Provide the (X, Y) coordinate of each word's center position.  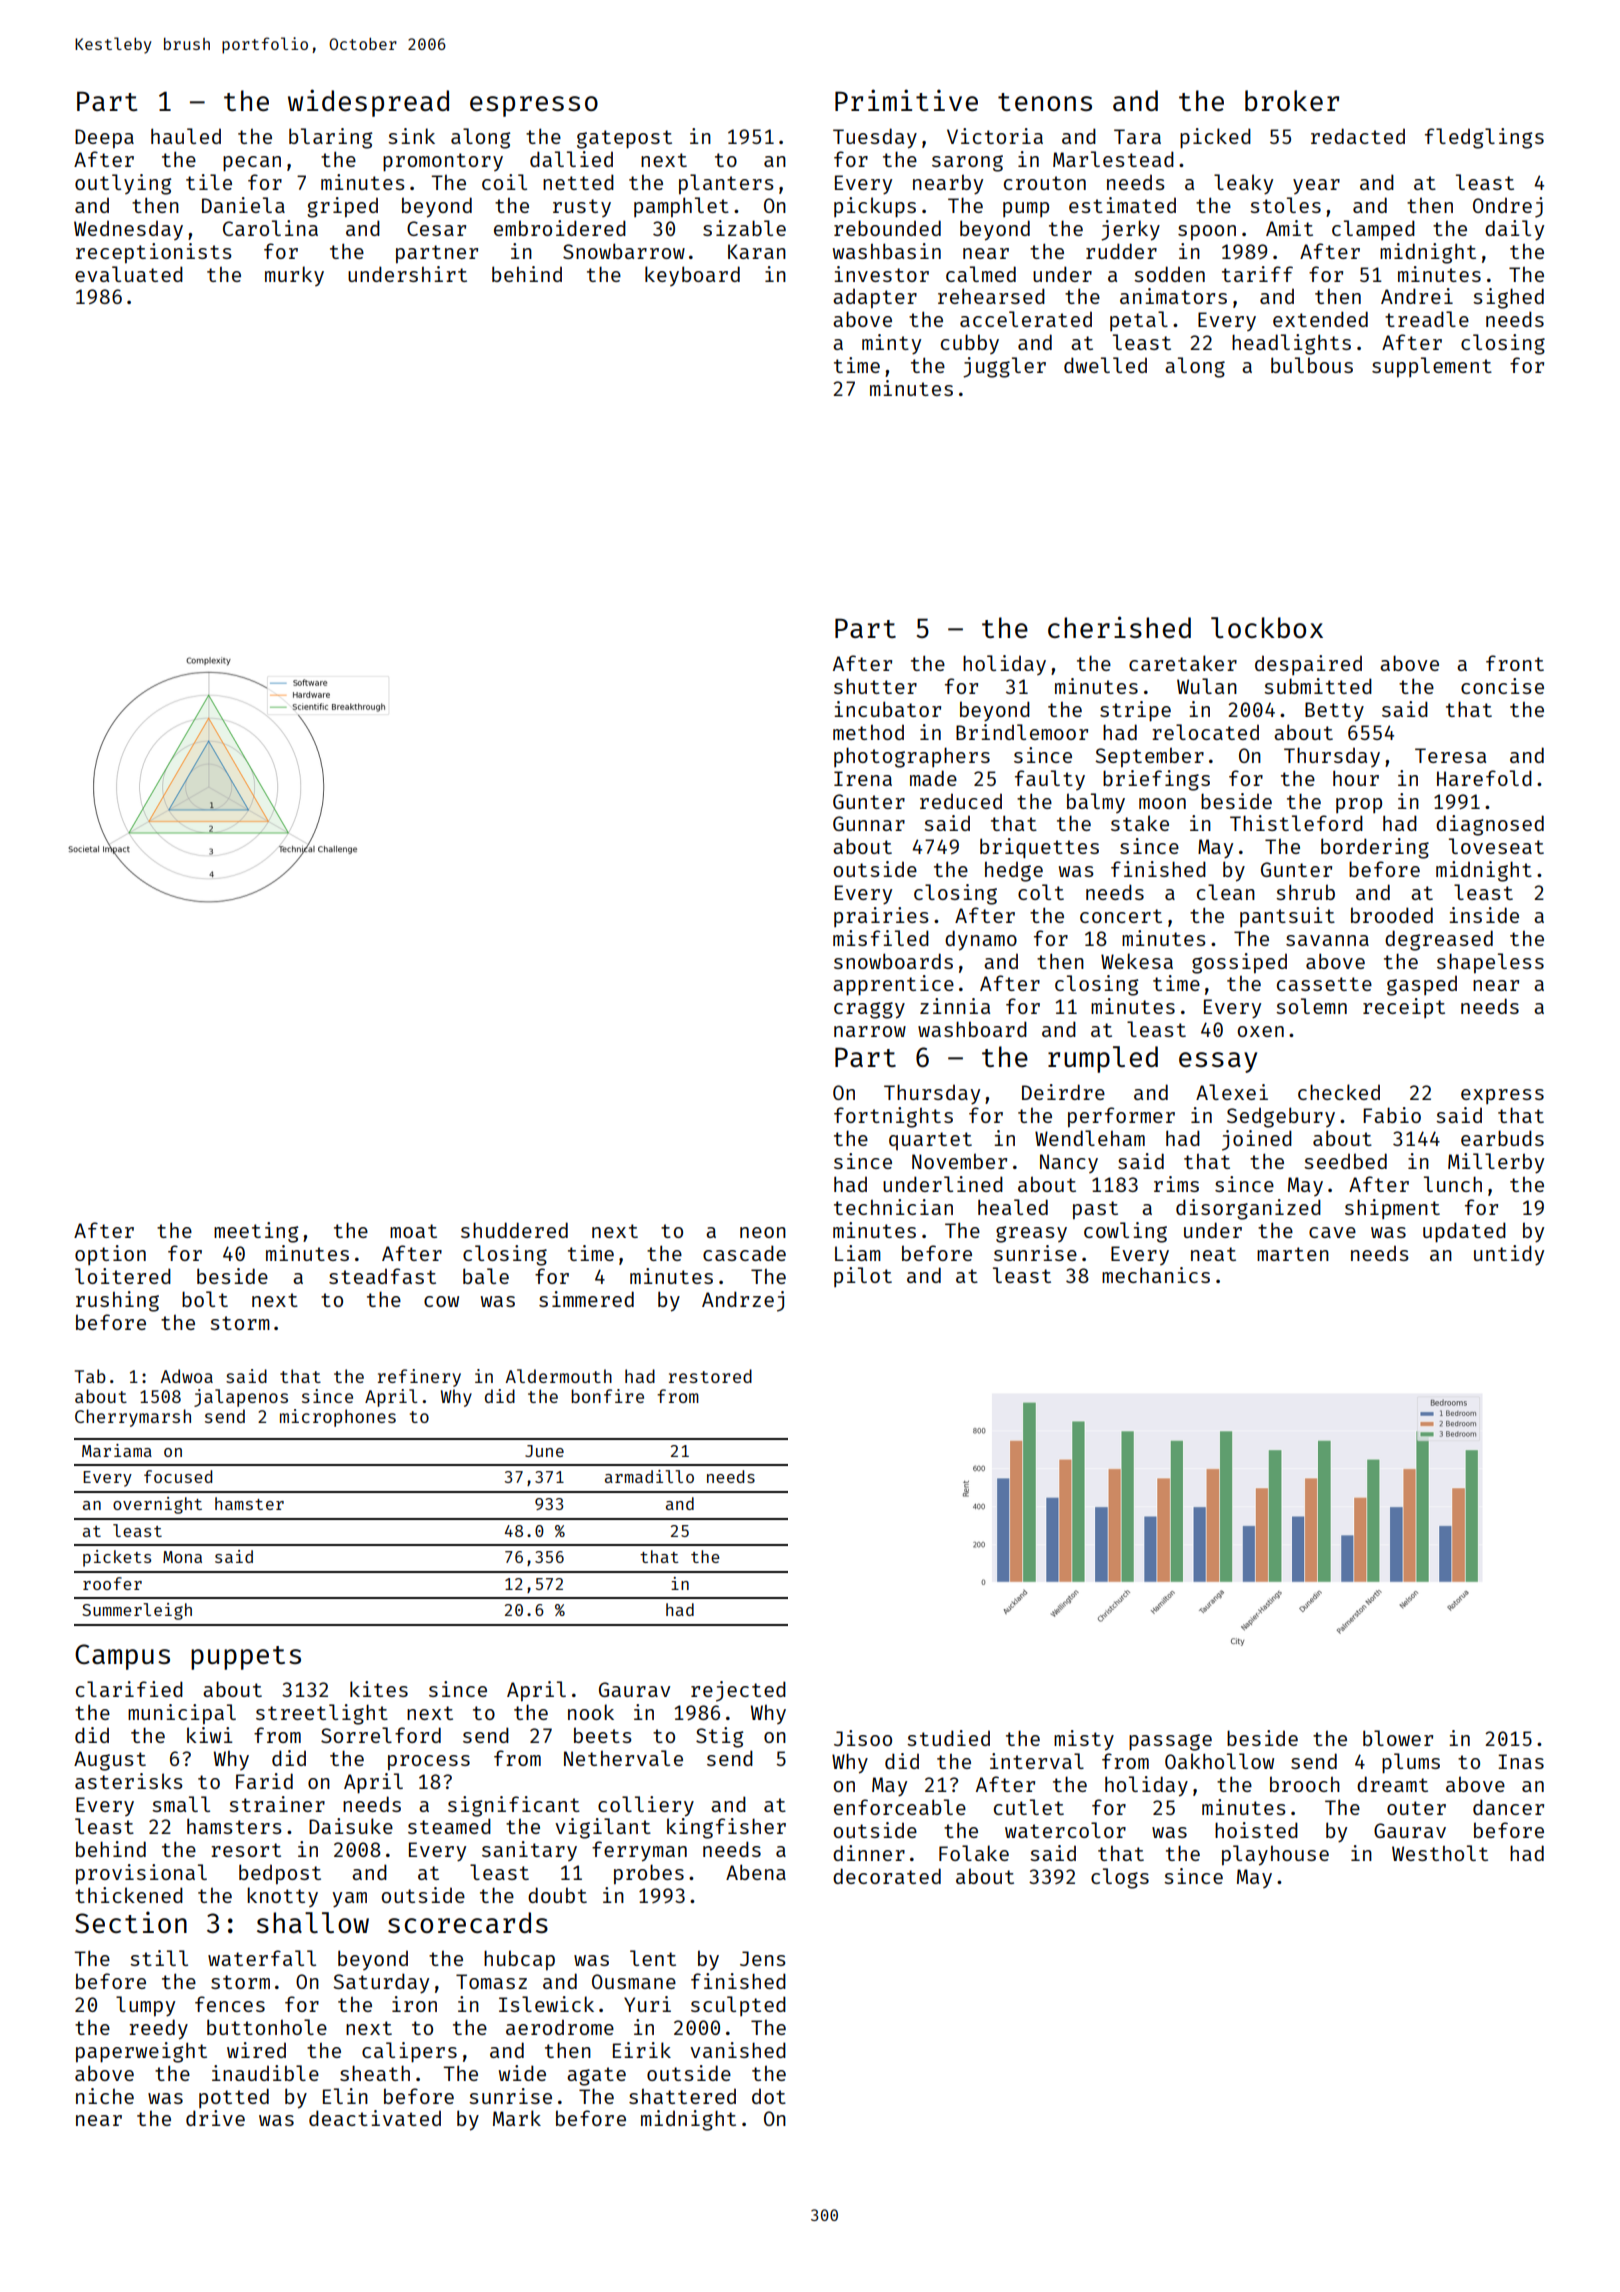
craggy (869, 1010)
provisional (141, 1874)
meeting (256, 1232)
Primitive (906, 100)
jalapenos (241, 1398)
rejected (738, 1691)
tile (209, 182)
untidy (1509, 1255)
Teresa (1450, 755)
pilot (863, 1277)
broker (1292, 100)
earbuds (1502, 1138)
